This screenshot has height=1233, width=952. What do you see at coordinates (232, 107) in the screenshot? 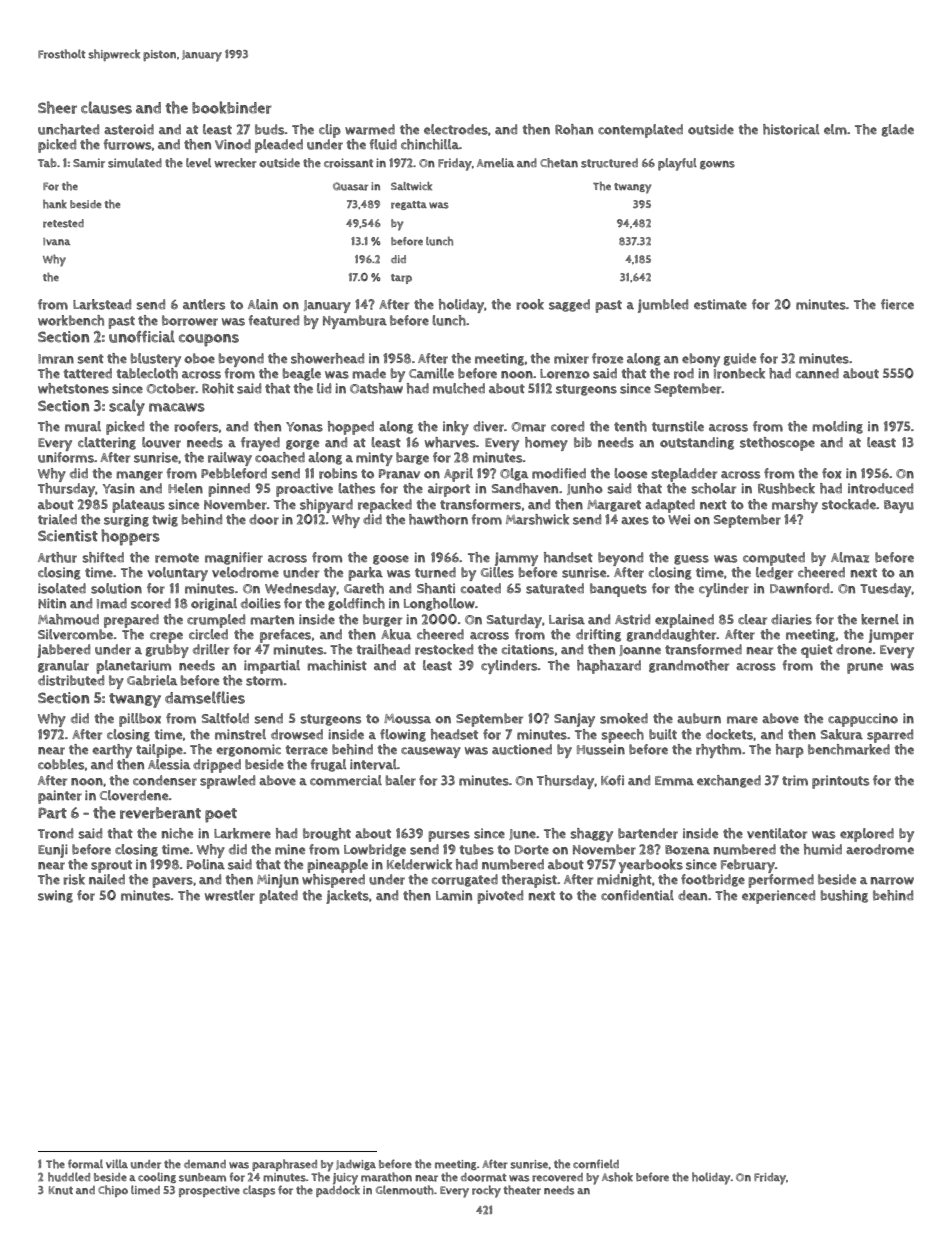
I see `bookbinder` at bounding box center [232, 107].
